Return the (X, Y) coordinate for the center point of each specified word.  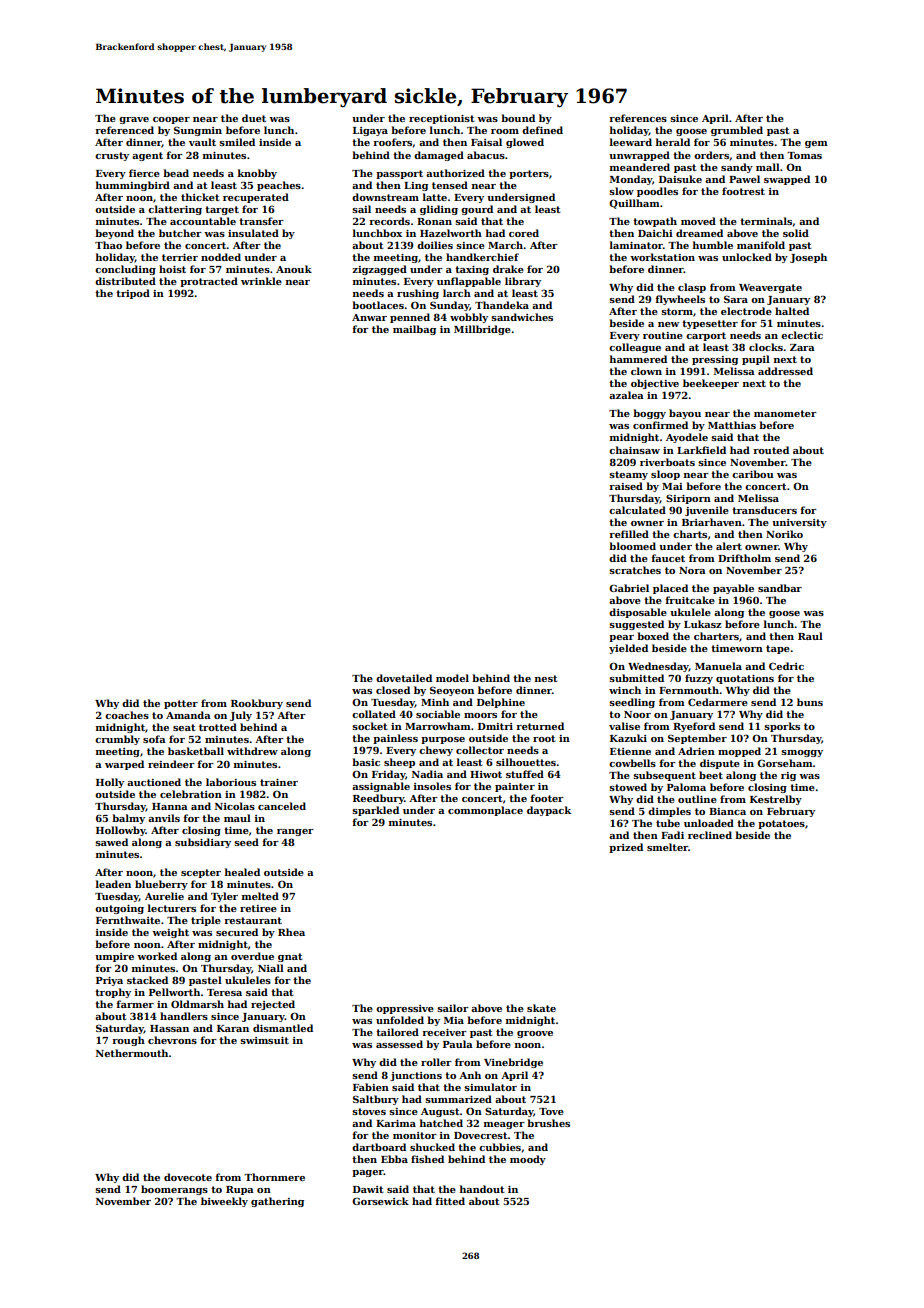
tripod (133, 294)
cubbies (500, 1147)
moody (528, 1160)
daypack (549, 811)
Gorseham (785, 763)
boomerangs (174, 1190)
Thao (108, 245)
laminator (636, 245)
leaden (113, 884)
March (506, 245)
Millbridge (482, 330)
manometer (785, 413)
